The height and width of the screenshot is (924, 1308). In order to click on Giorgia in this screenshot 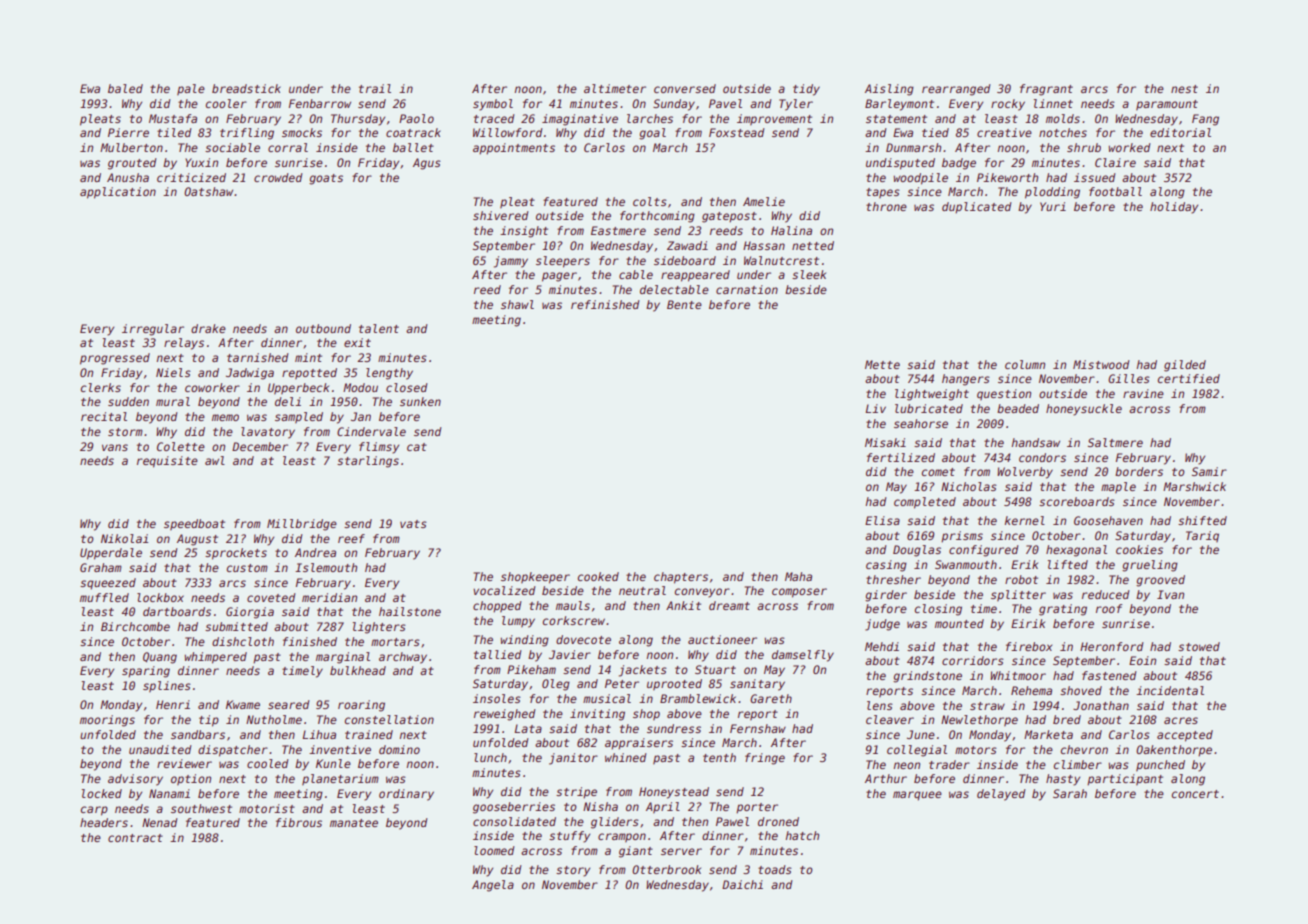, I will do `click(250, 613)`.
